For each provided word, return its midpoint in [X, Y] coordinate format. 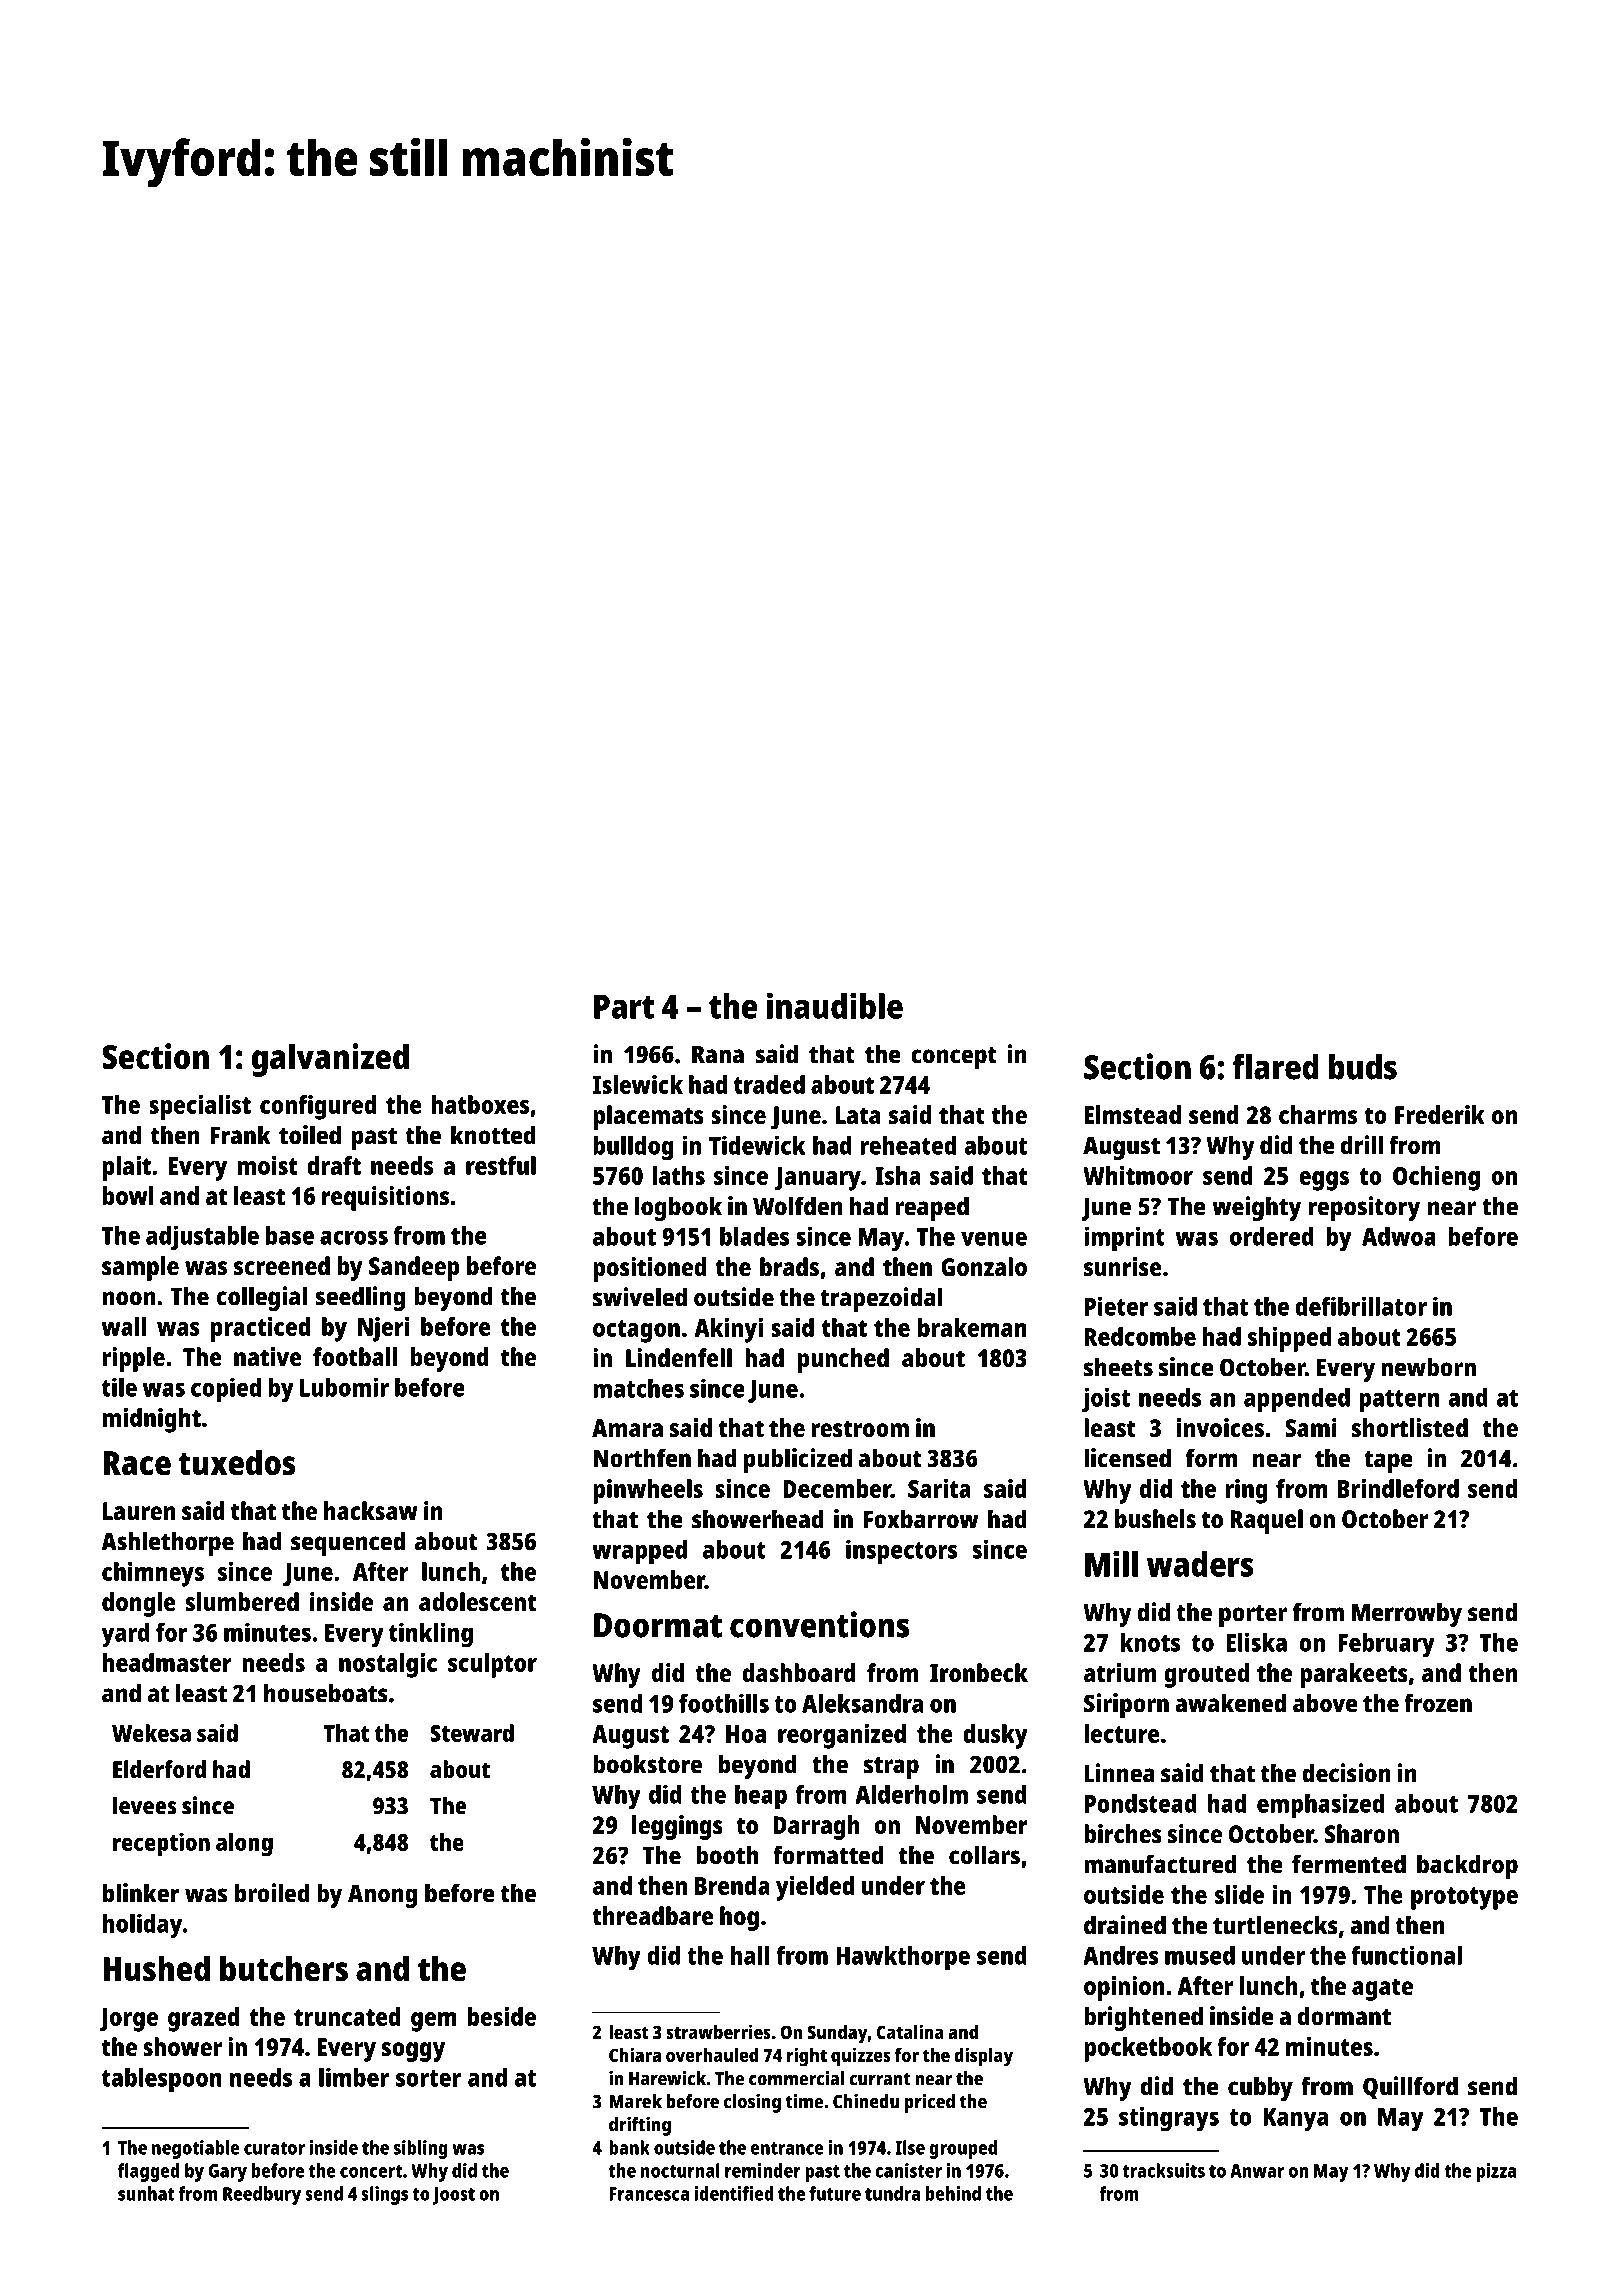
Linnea [1119, 1773]
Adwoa [1399, 1236]
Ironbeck [979, 1672]
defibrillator [1361, 1306]
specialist [200, 1107]
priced [930, 2103]
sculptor [492, 1665]
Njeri [384, 1329]
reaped [932, 1208]
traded [769, 1084]
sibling [421, 2149]
